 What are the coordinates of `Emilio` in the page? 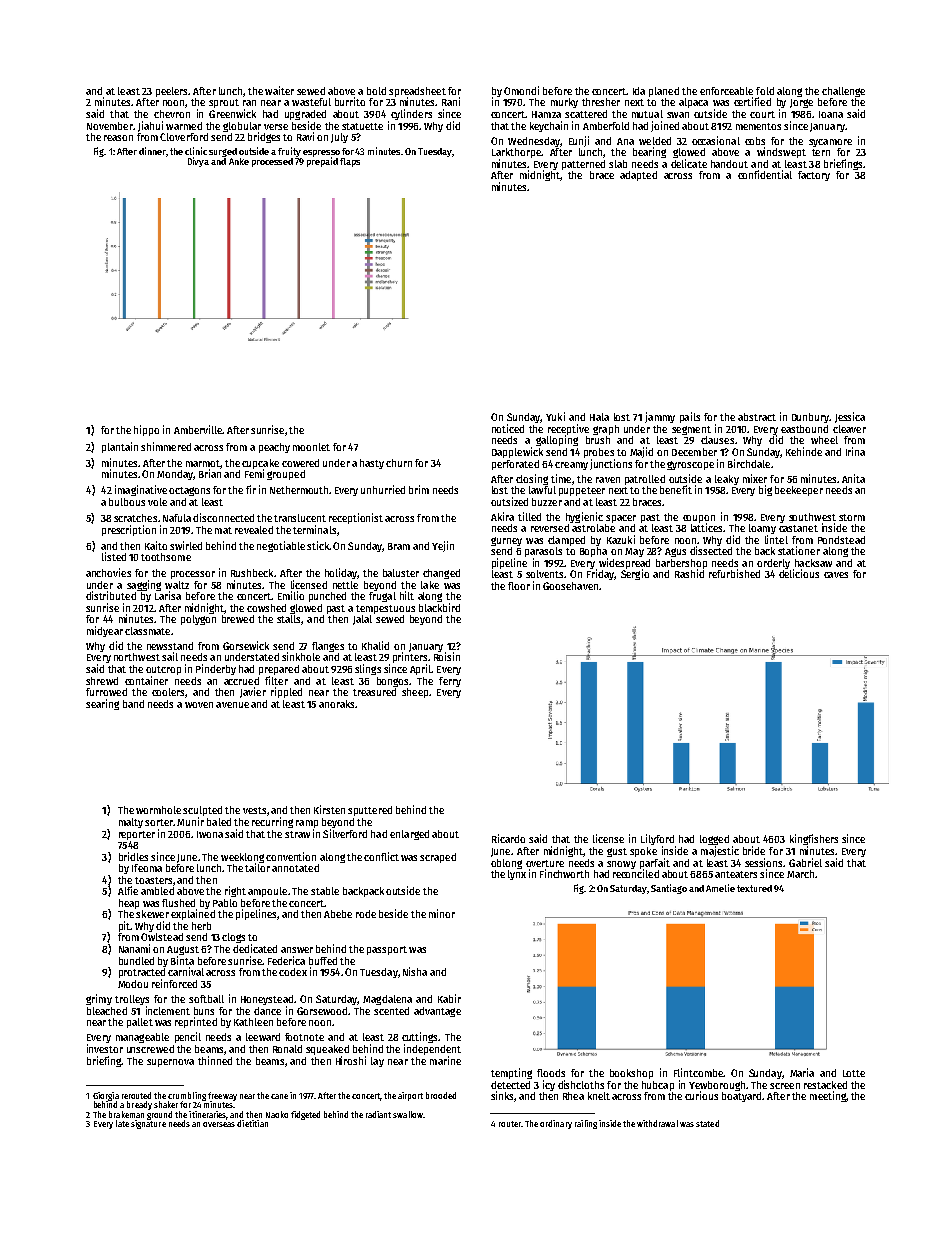 It's located at (291, 595).
